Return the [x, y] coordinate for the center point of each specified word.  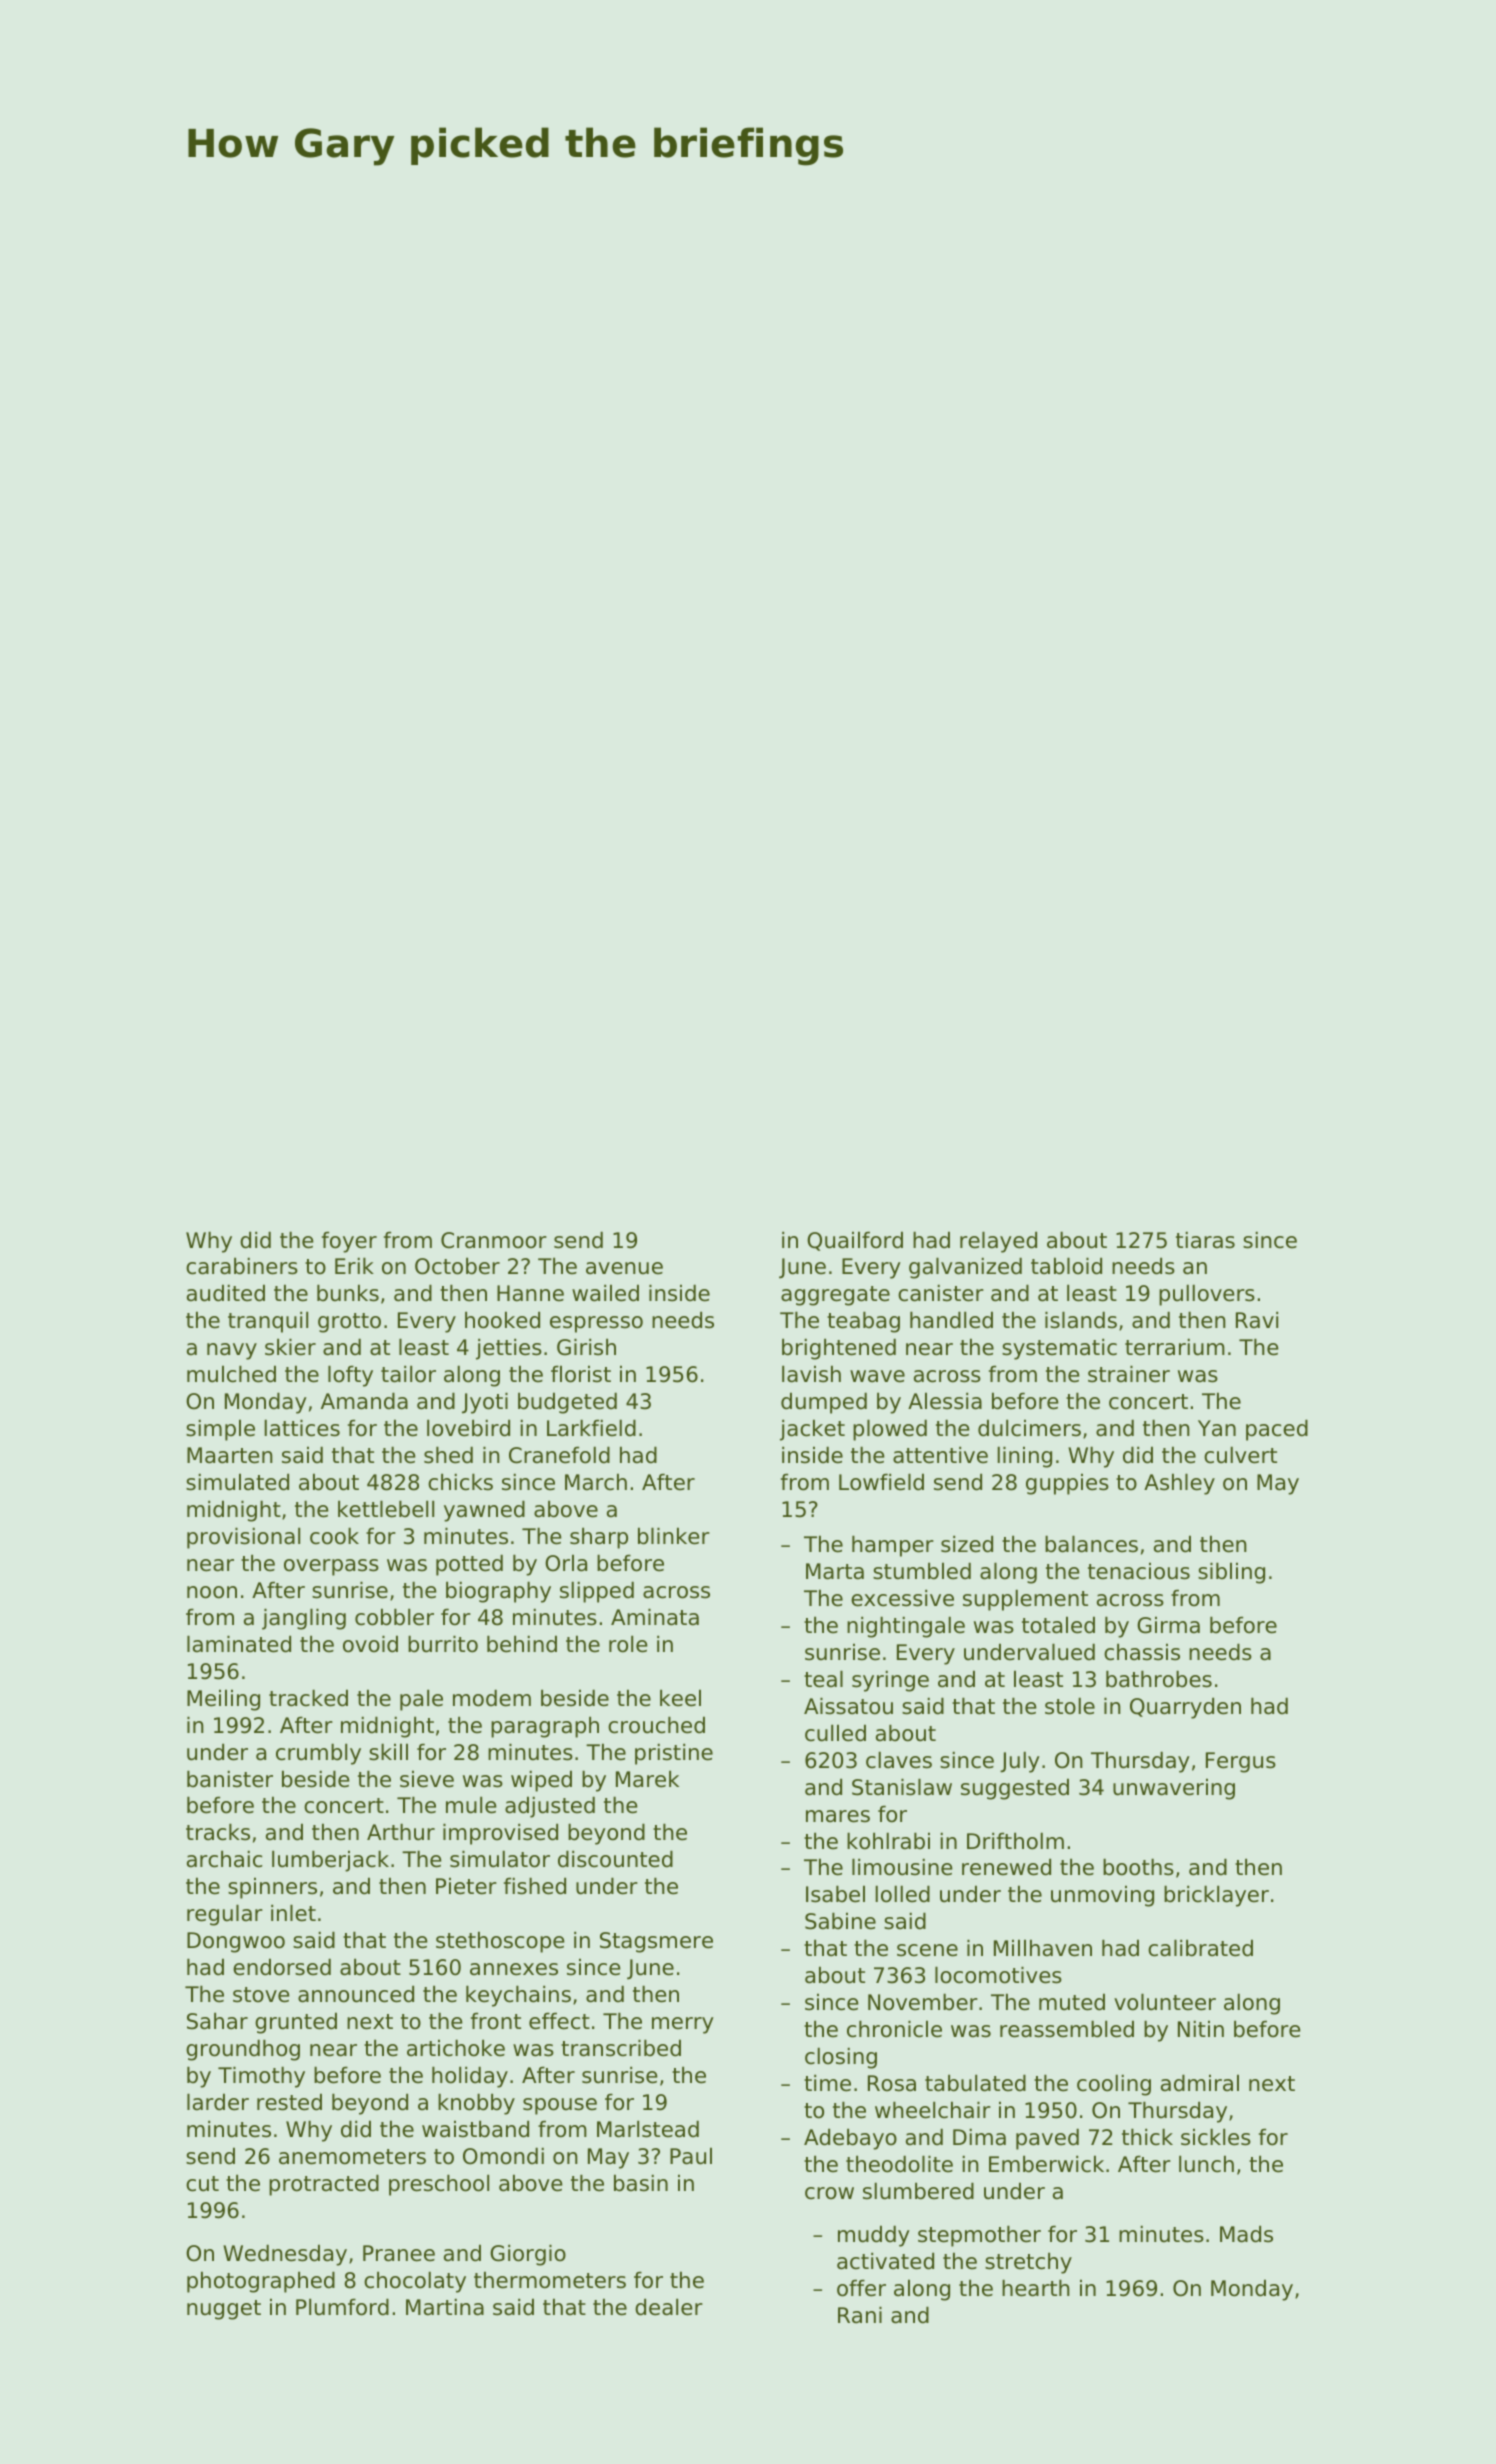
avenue [624, 1268]
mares [838, 1816]
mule [471, 1805]
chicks [460, 1482]
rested [289, 2102]
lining [1025, 1457]
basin [641, 2183]
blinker [674, 1536]
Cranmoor [494, 1240]
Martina [445, 2307]
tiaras [1205, 1240]
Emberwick [1046, 2164]
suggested [1015, 1789]
